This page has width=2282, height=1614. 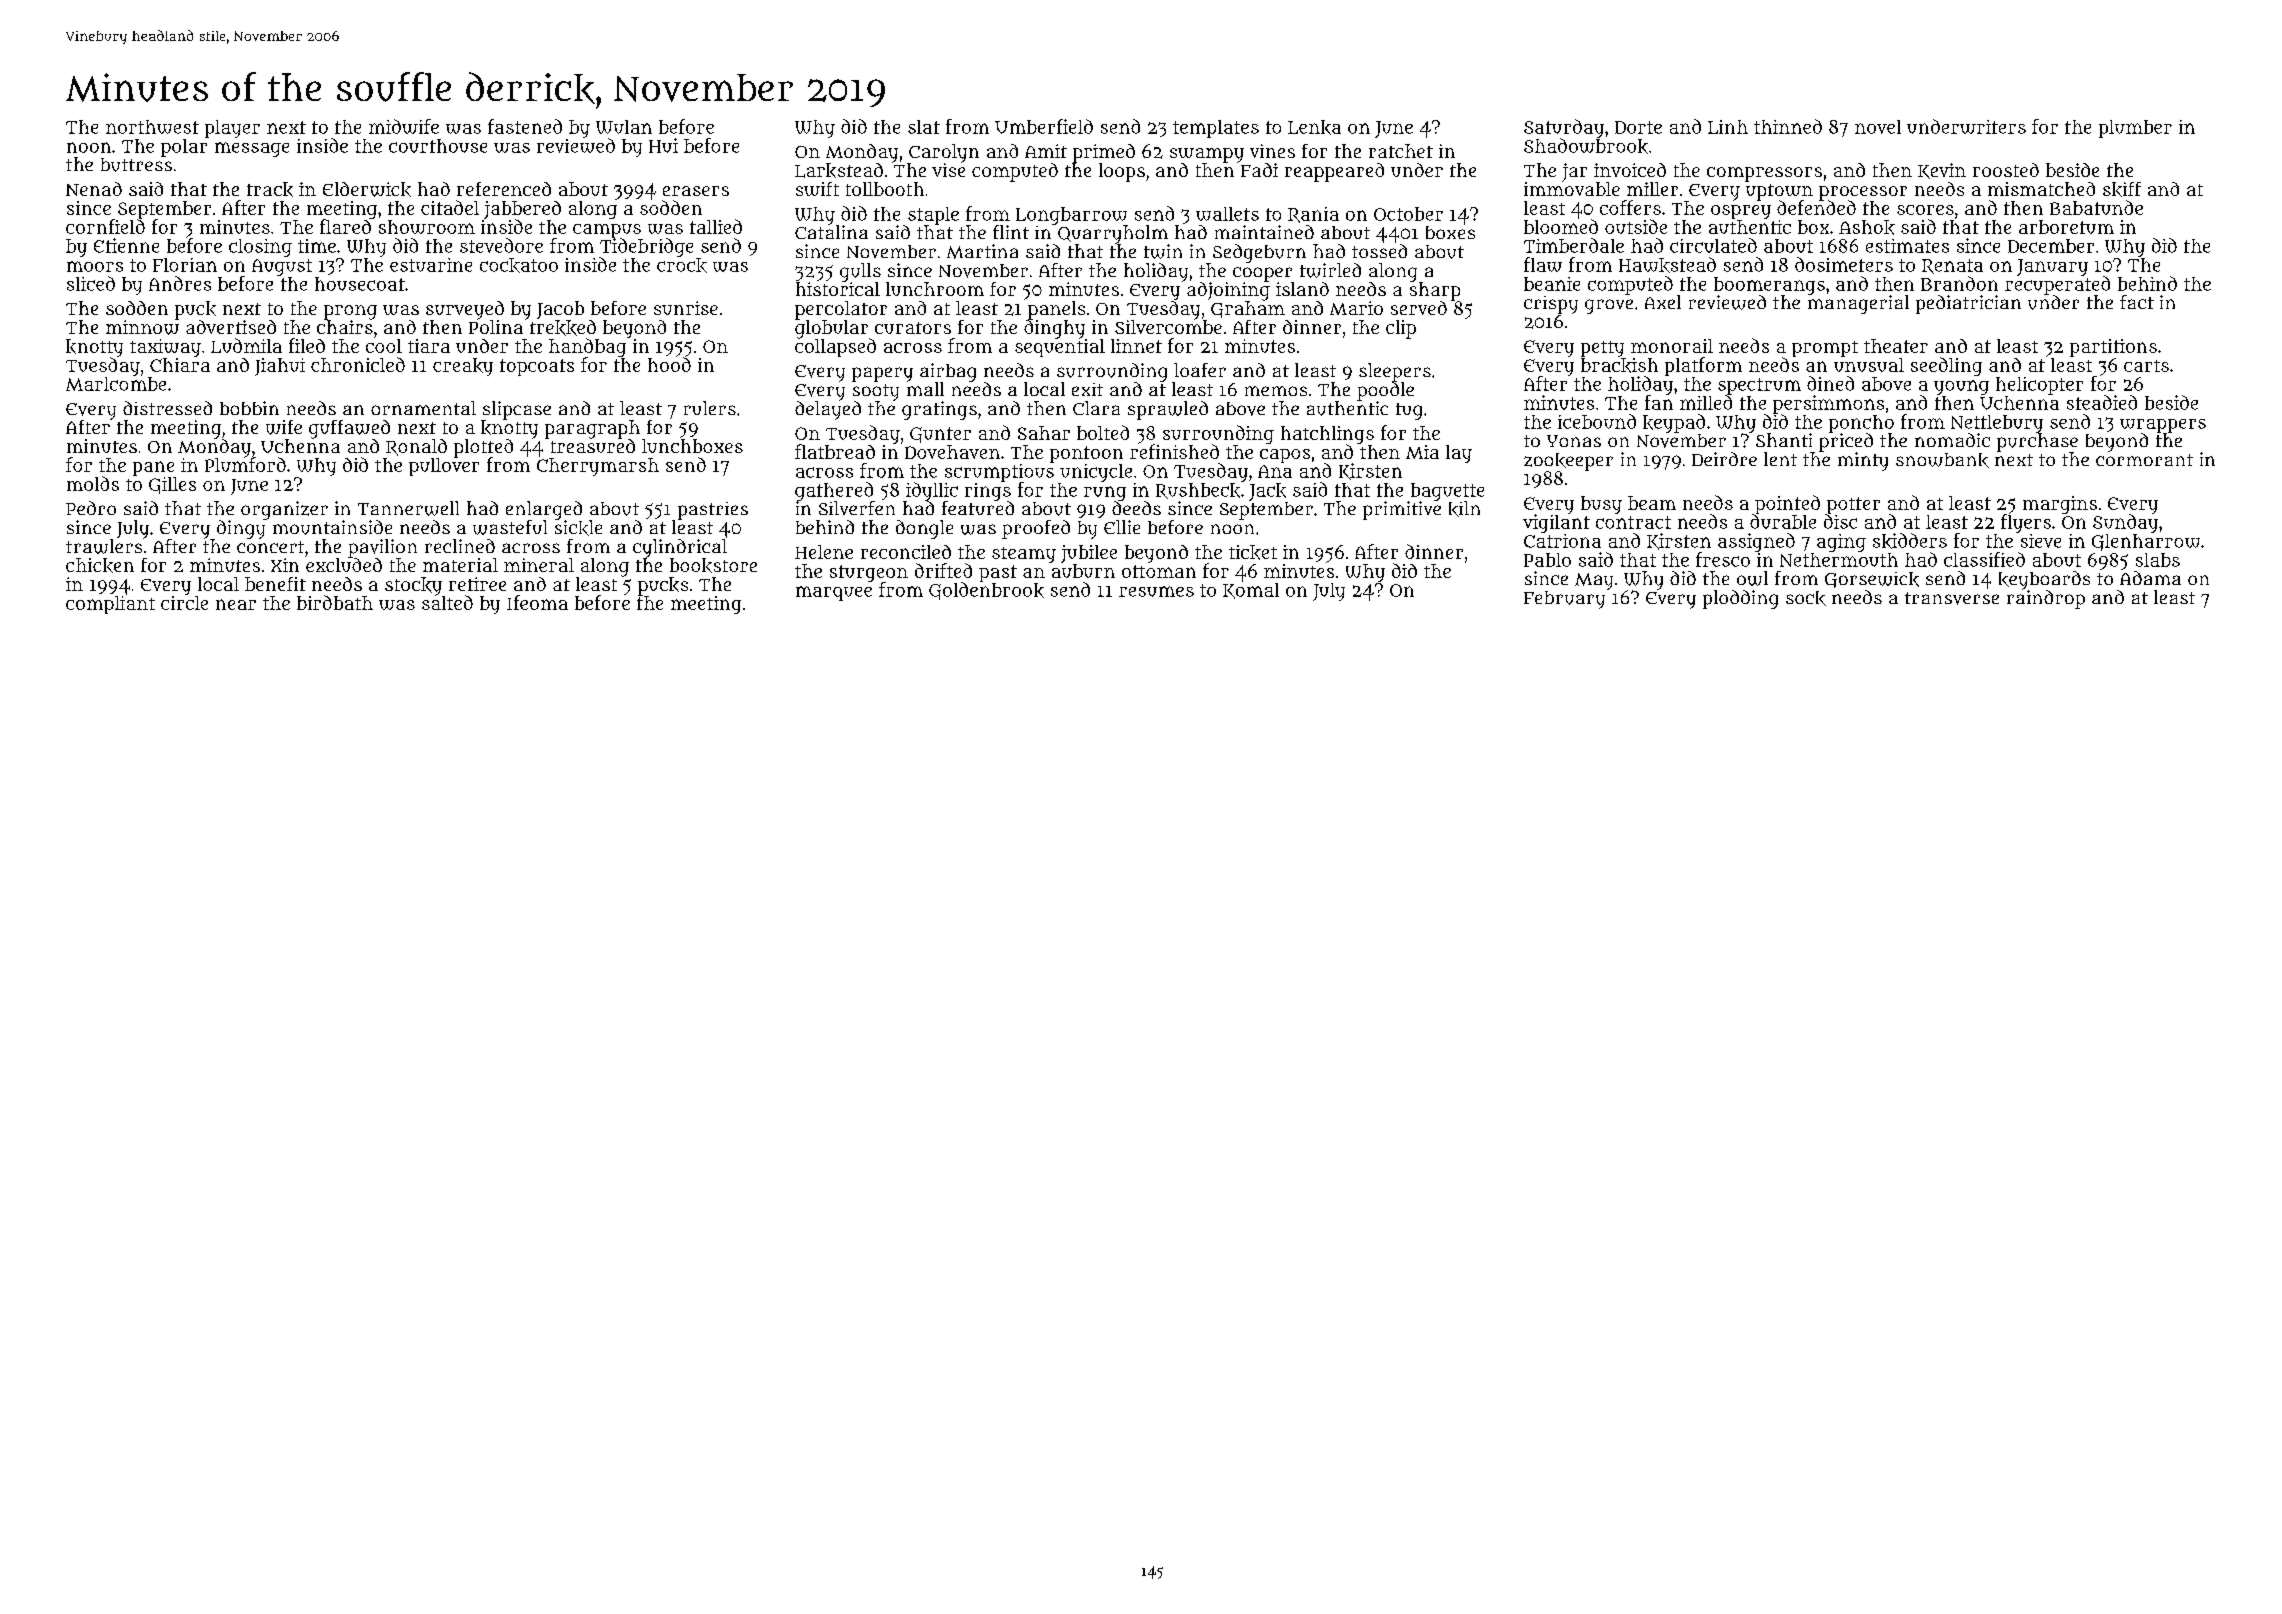 I want to click on Andres, so click(x=180, y=283).
